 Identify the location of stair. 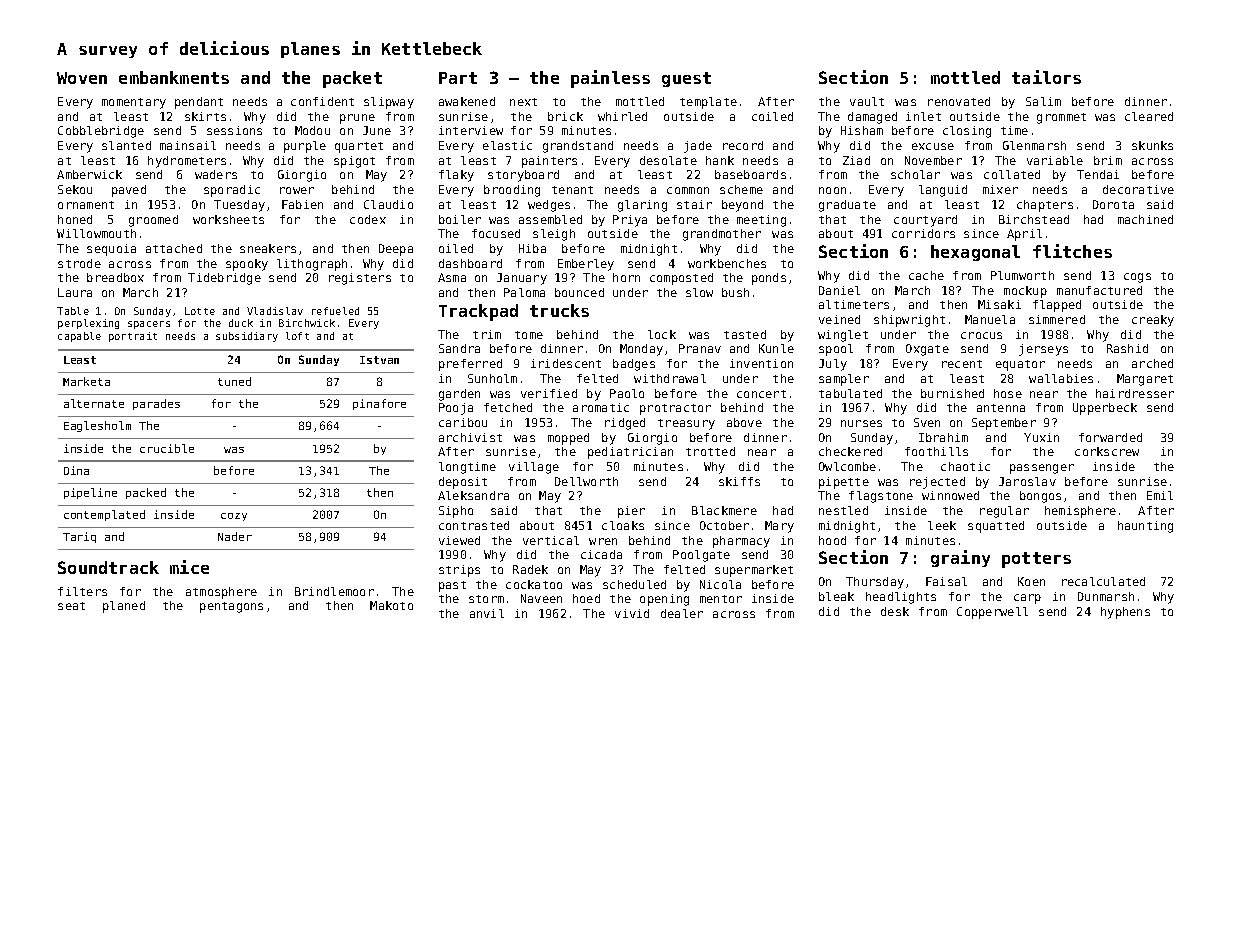
(694, 204).
